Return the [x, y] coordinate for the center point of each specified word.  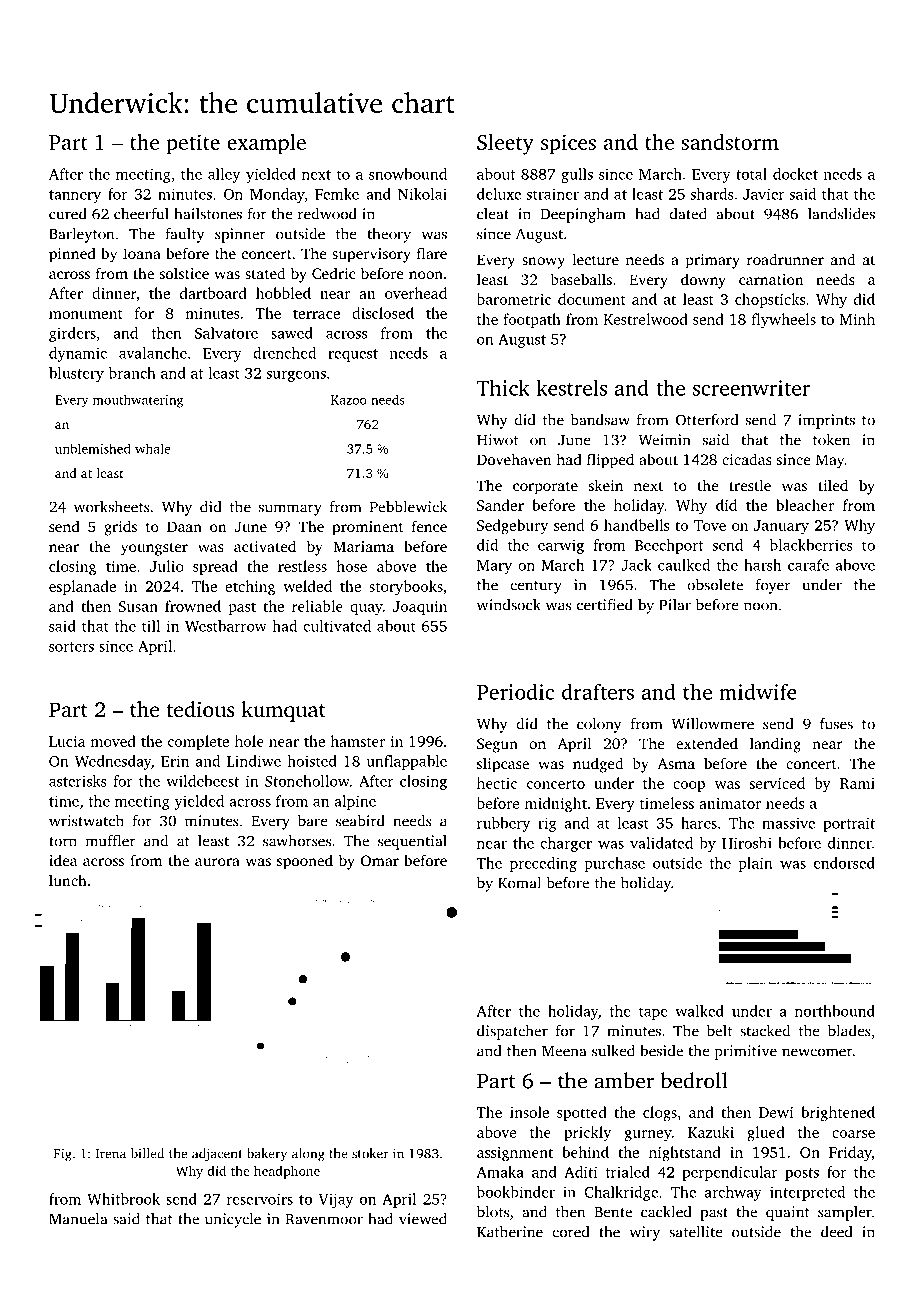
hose [351, 566]
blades [849, 1031]
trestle [750, 485]
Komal [519, 883]
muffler [110, 841]
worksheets [112, 507]
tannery [75, 196]
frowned [193, 606]
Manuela [78, 1219]
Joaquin [420, 608]
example [266, 144]
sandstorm [730, 142]
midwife [757, 691]
